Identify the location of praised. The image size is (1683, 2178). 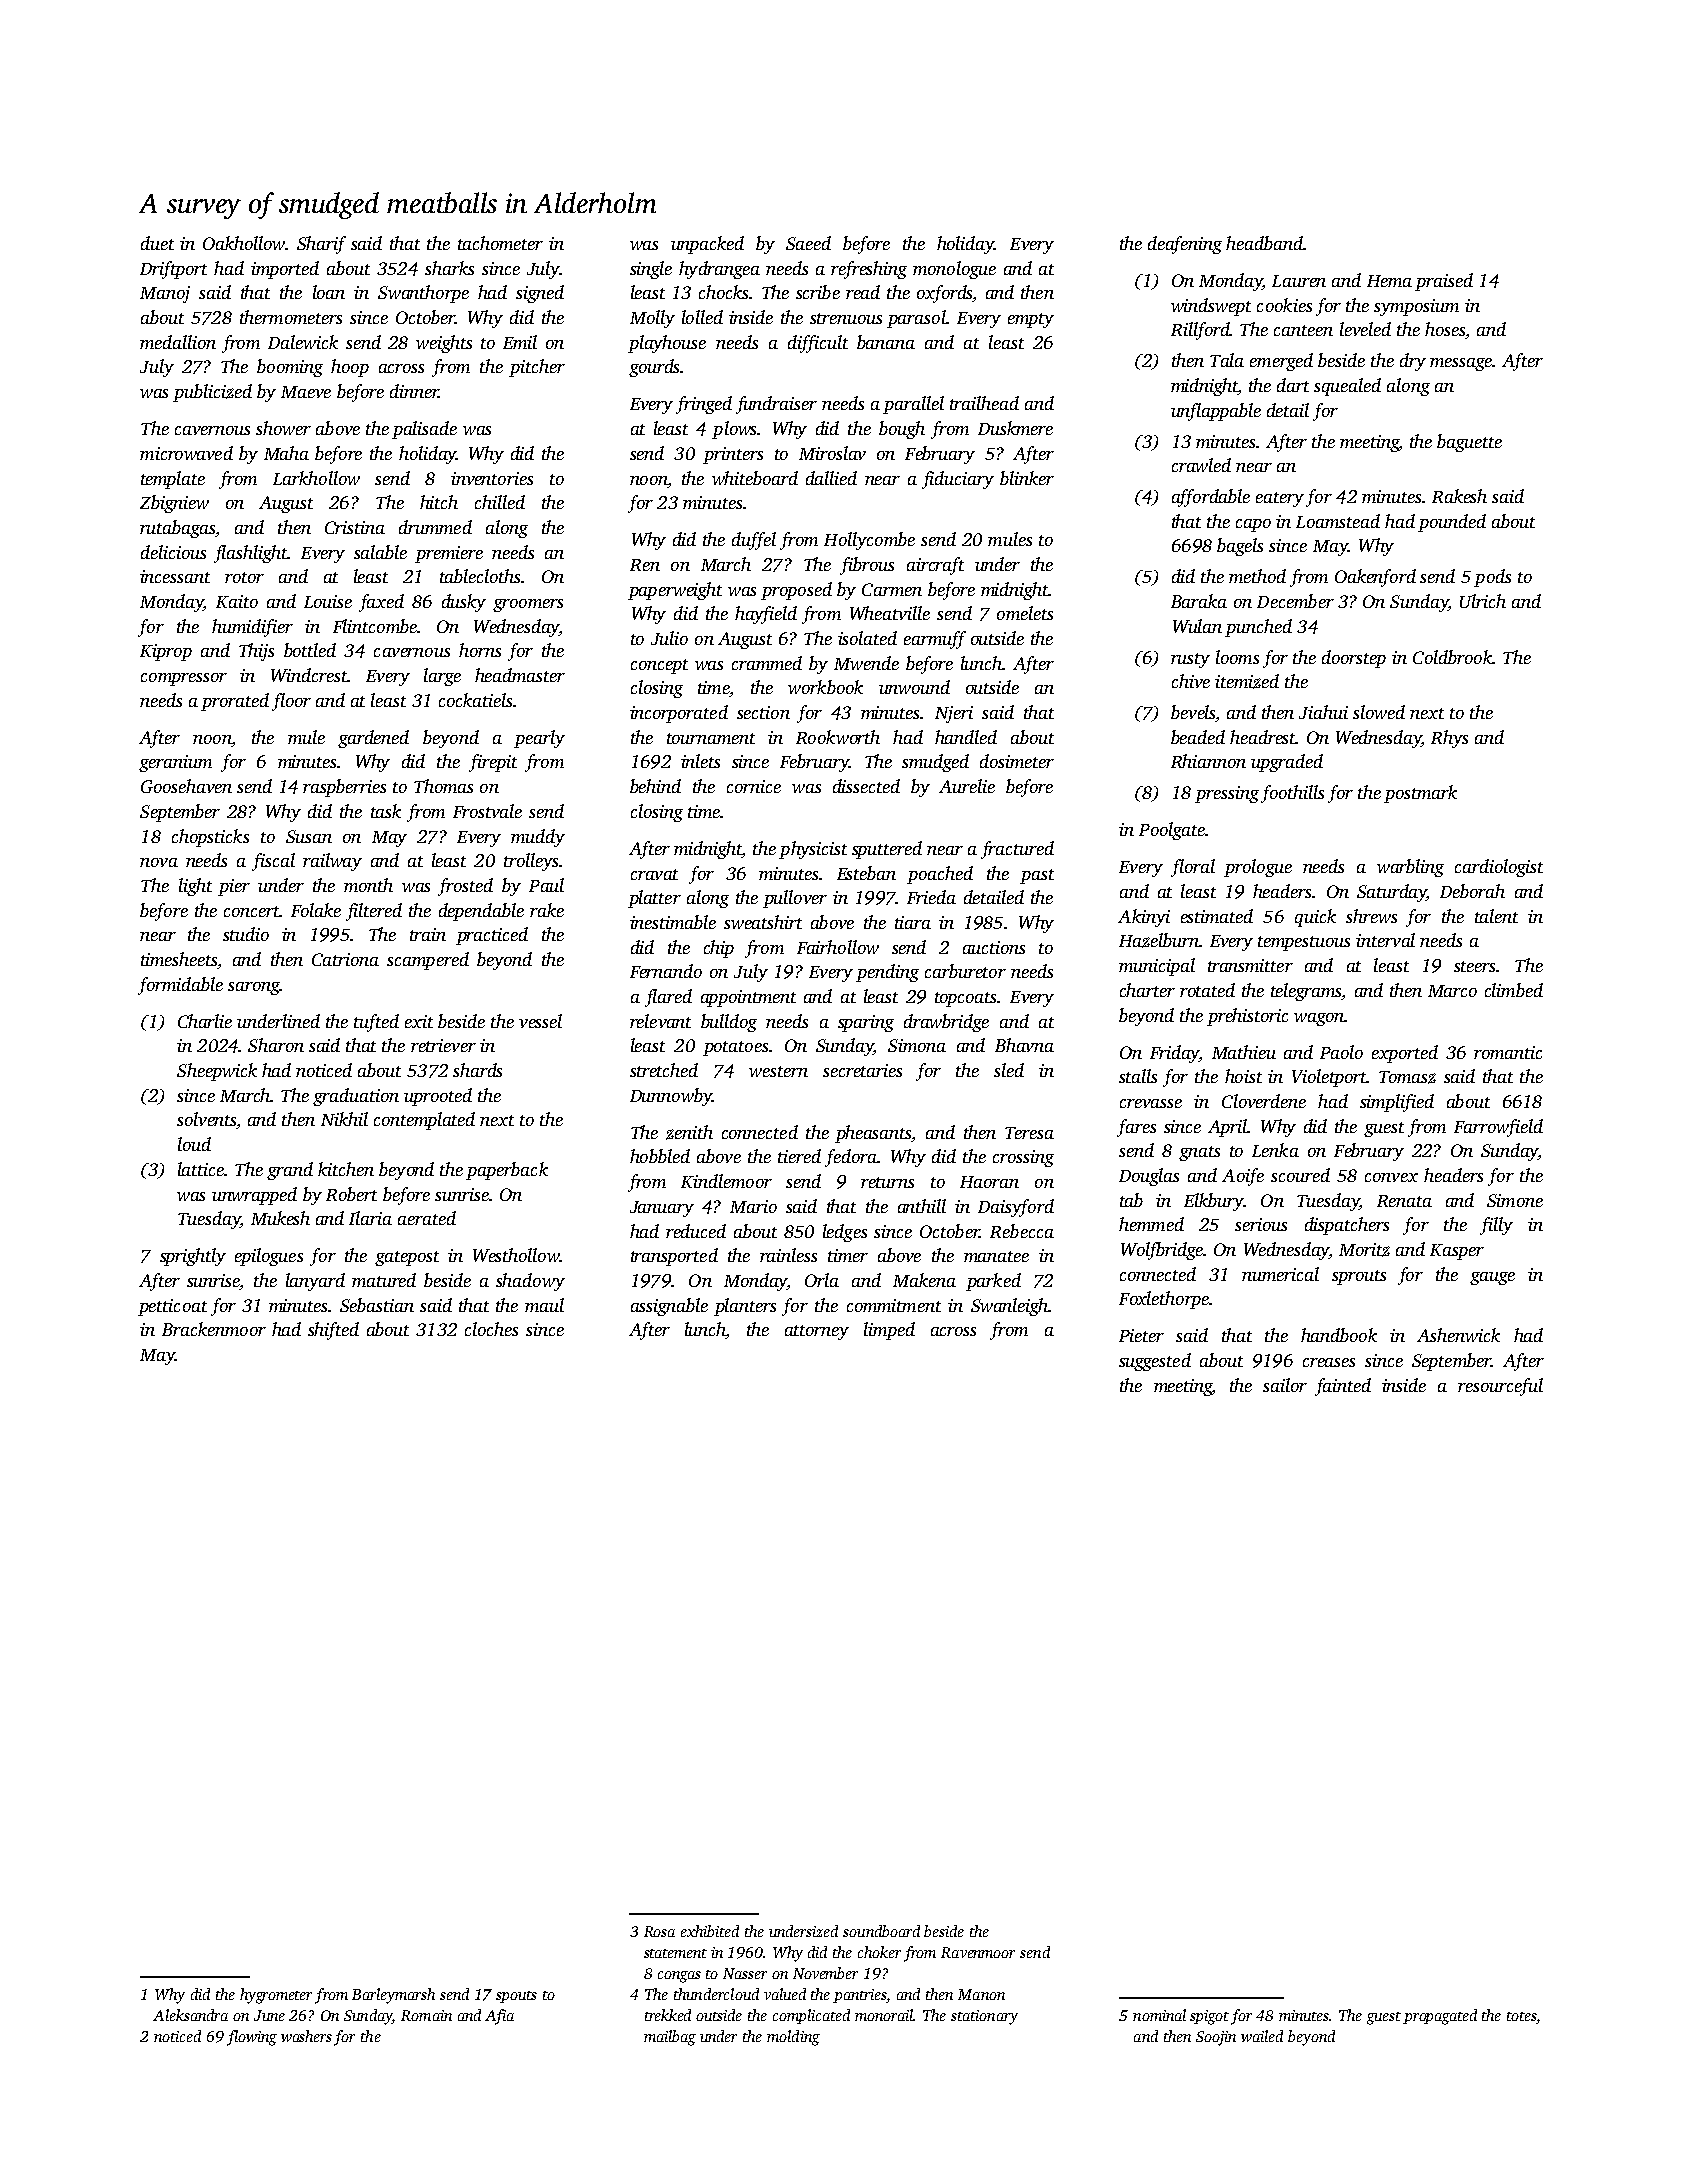
(1444, 282).
